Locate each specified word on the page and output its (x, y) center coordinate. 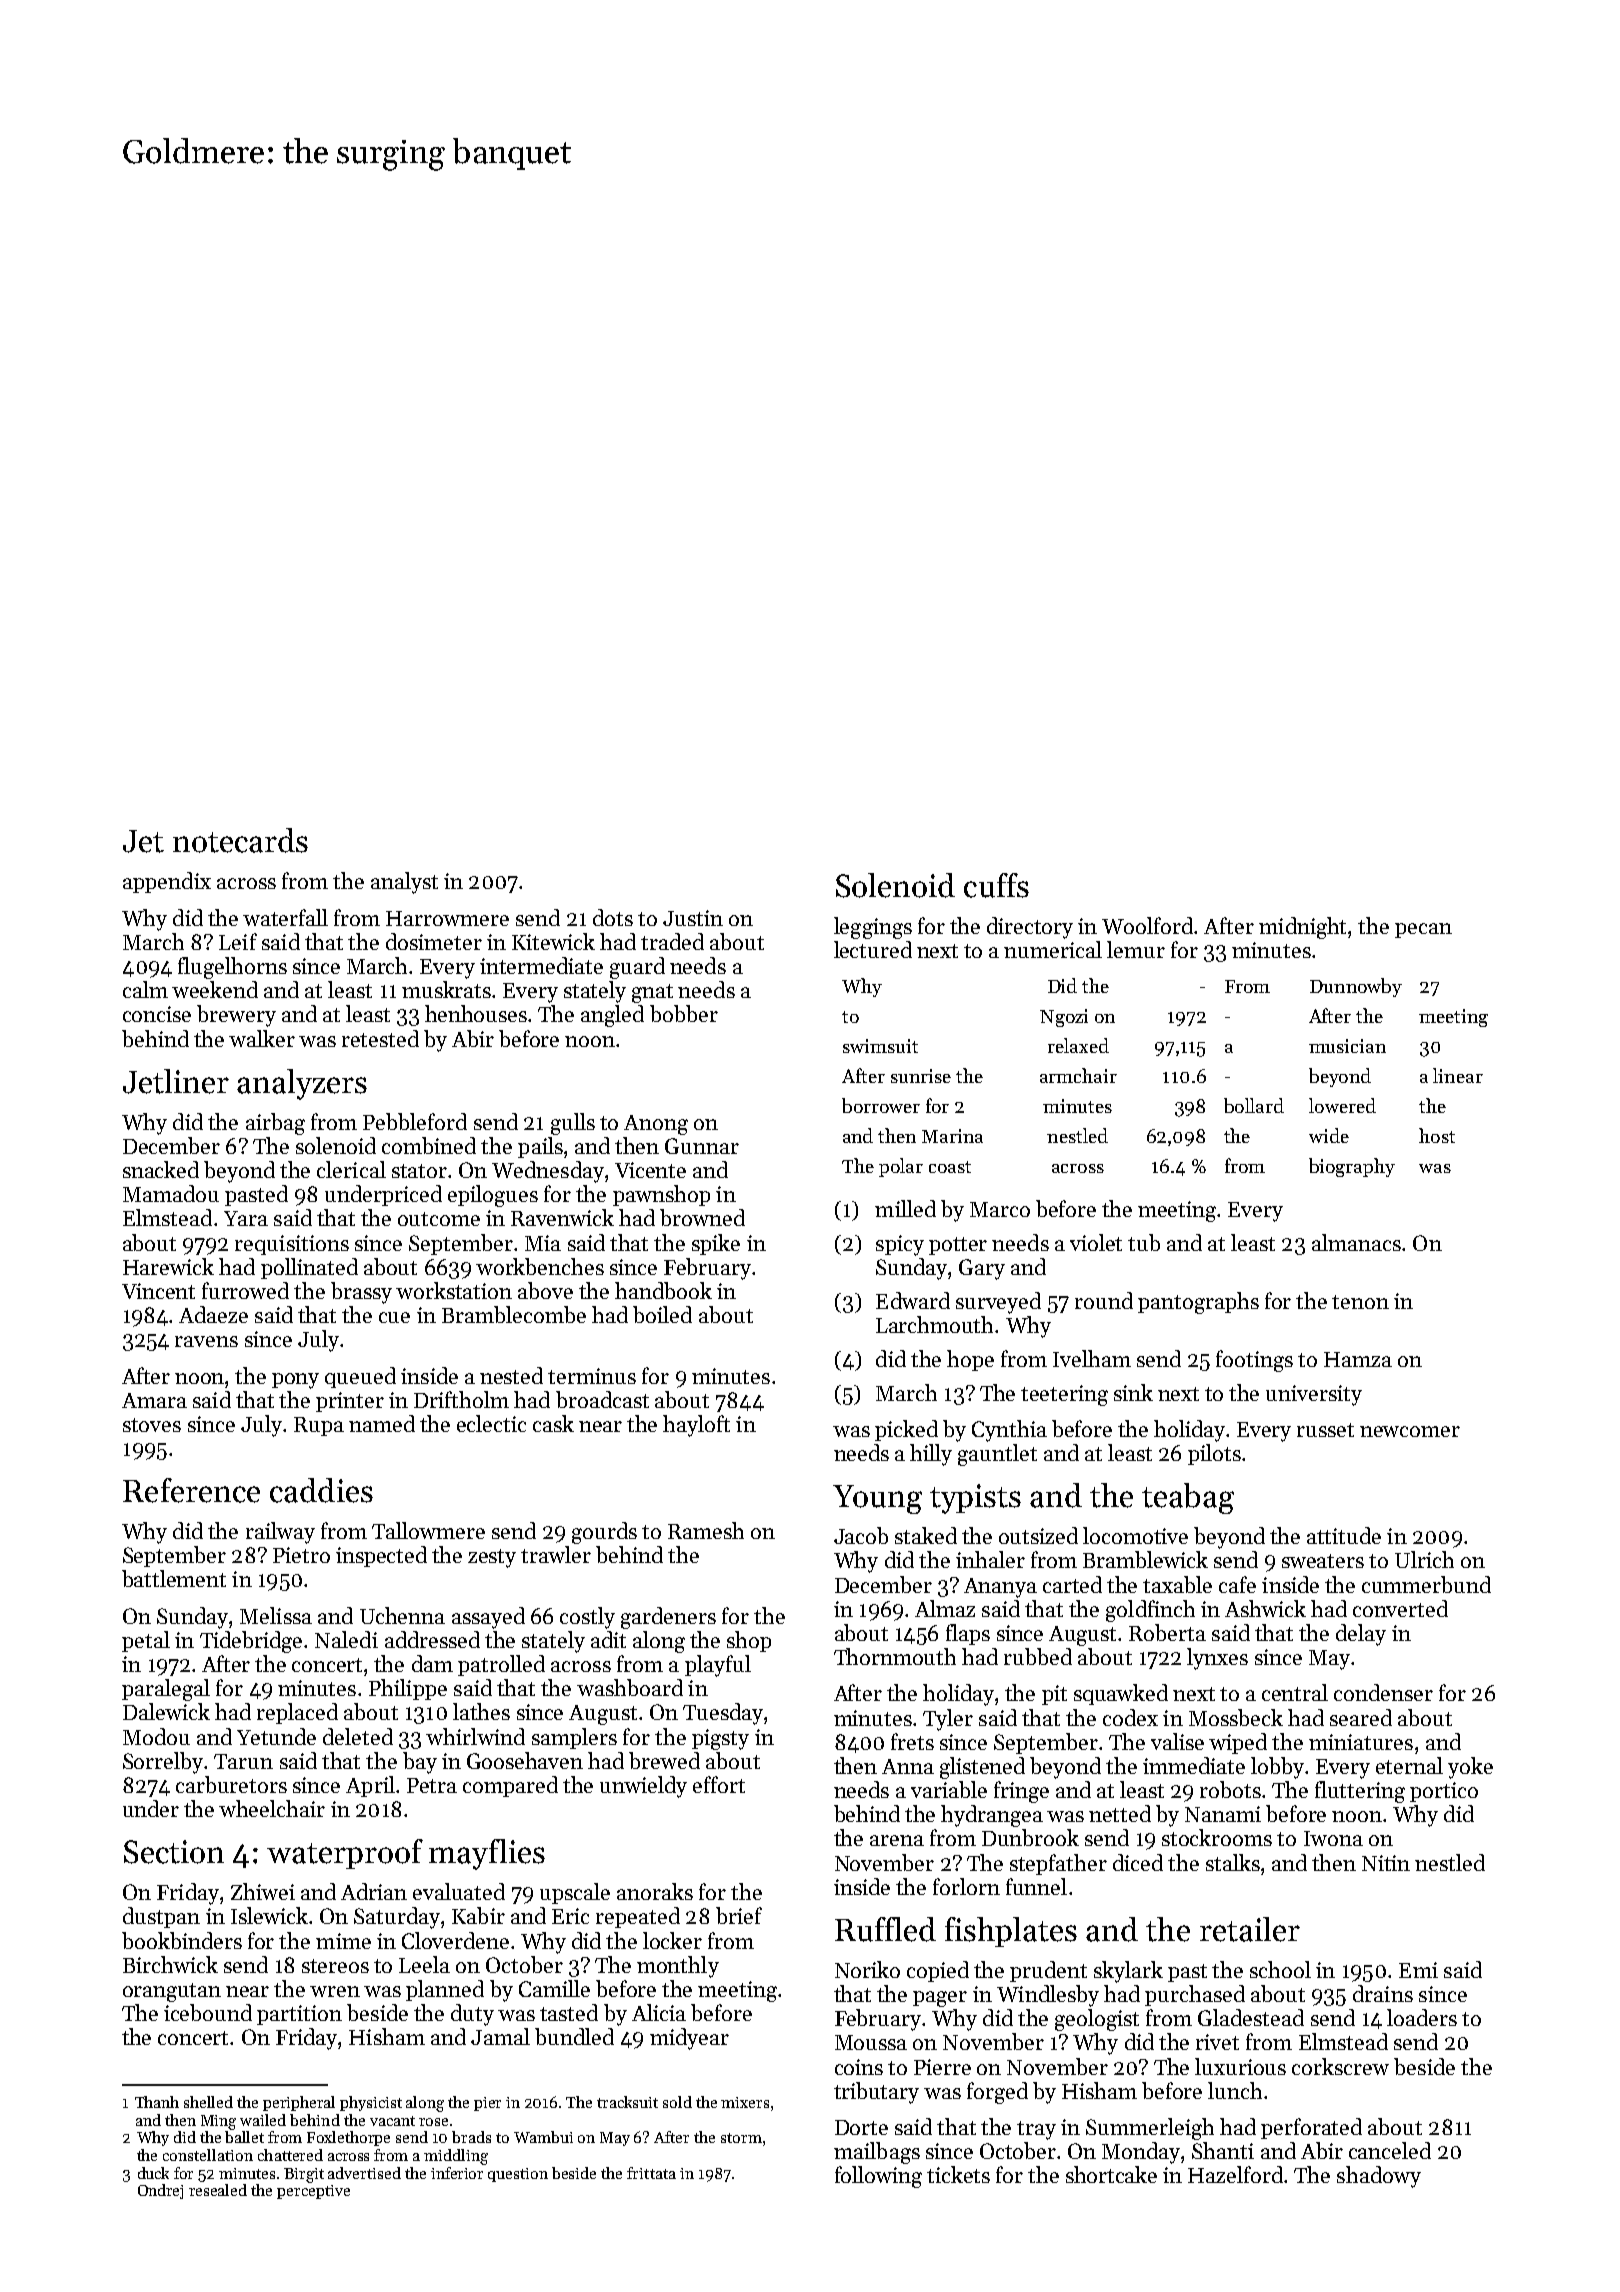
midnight (1302, 928)
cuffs (996, 885)
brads (471, 2137)
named (382, 1423)
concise (157, 1014)
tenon (1360, 1302)
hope (970, 1360)
